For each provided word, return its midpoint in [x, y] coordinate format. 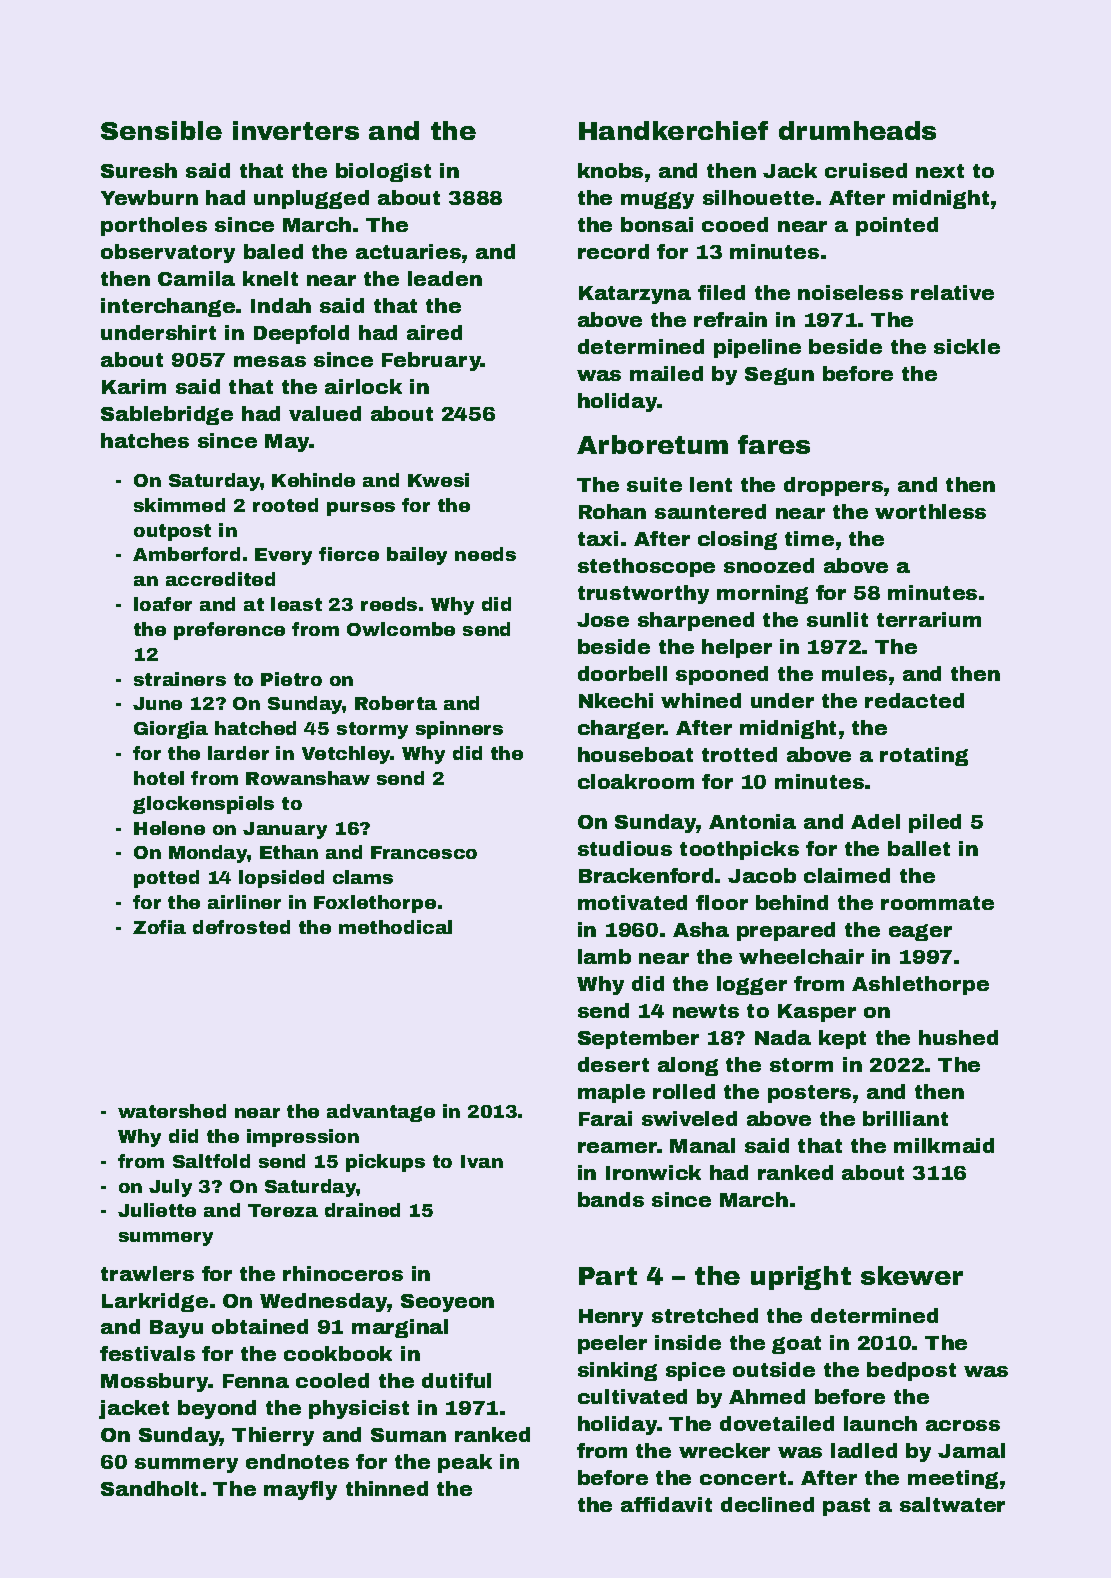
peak [465, 1463]
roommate [937, 903]
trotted [739, 754]
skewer [912, 1275]
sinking [617, 1371]
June [157, 703]
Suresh [139, 170]
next [940, 171]
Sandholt [149, 1488]
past [846, 1507]
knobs [610, 170]
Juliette [157, 1210]
